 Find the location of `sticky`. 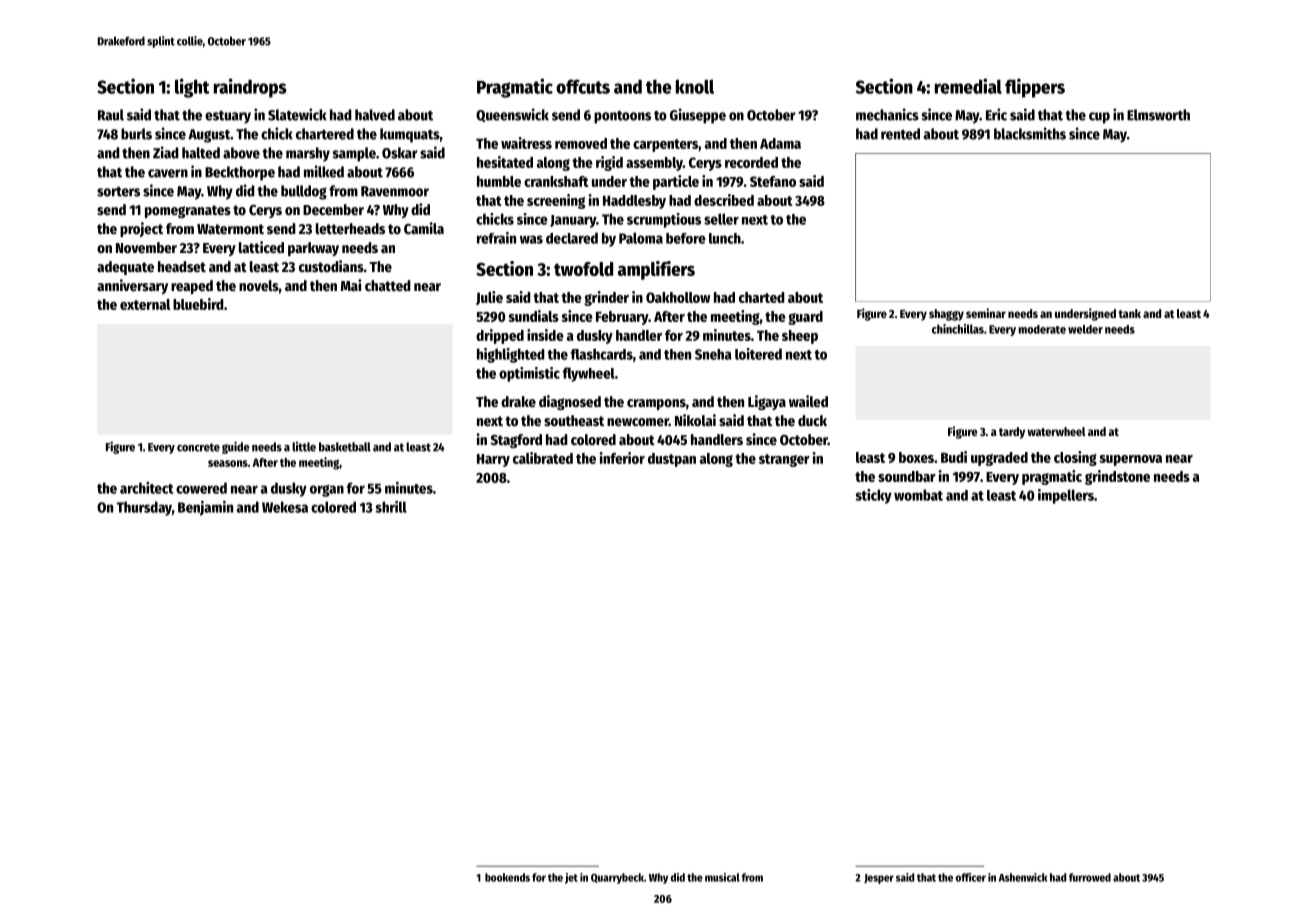

sticky is located at coordinates (873, 496).
